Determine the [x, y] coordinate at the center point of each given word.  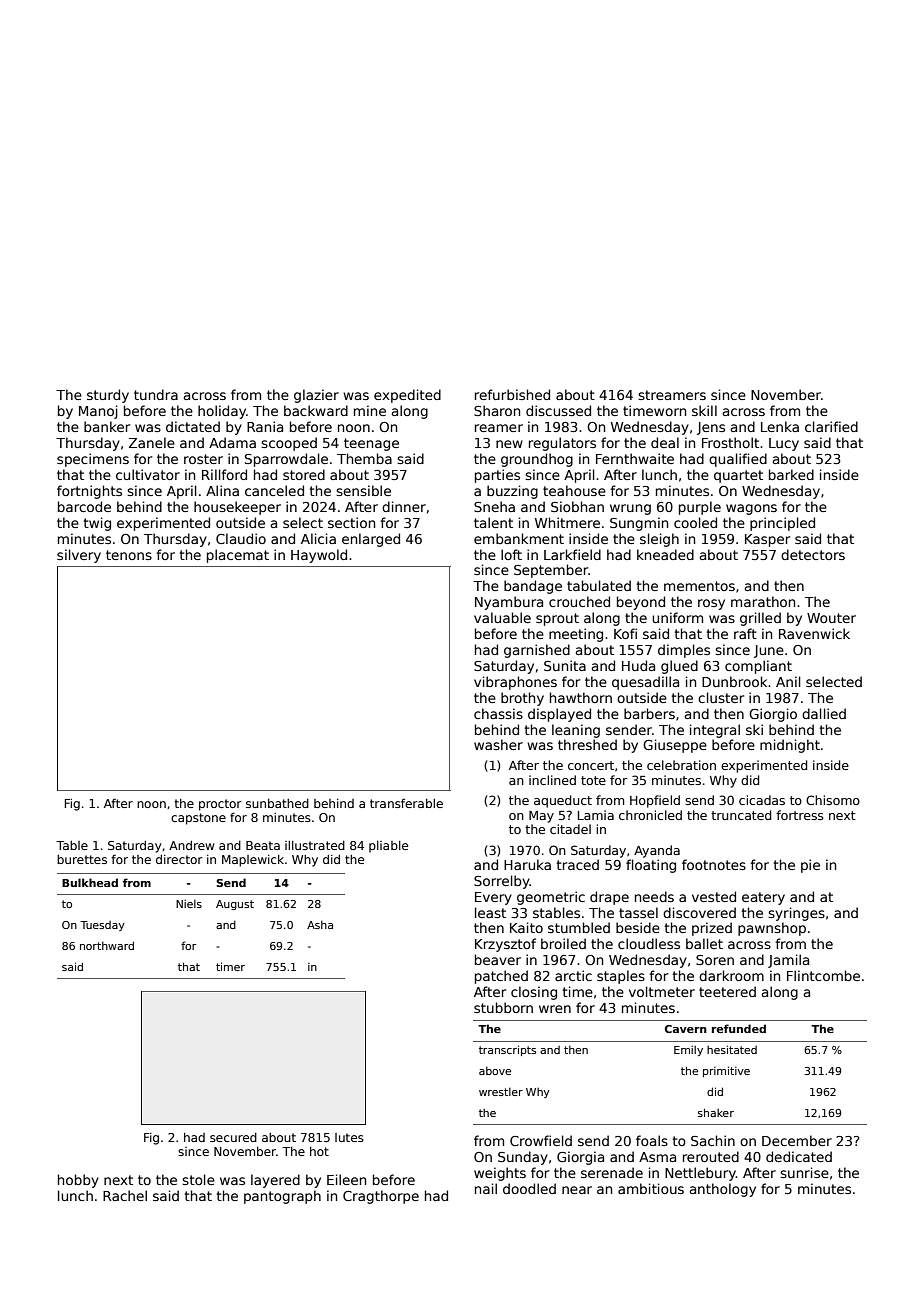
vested [714, 896]
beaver [498, 959]
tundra [156, 394]
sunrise [804, 1172]
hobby [78, 1181]
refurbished [512, 394]
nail [486, 1188]
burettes [82, 859]
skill [704, 410]
